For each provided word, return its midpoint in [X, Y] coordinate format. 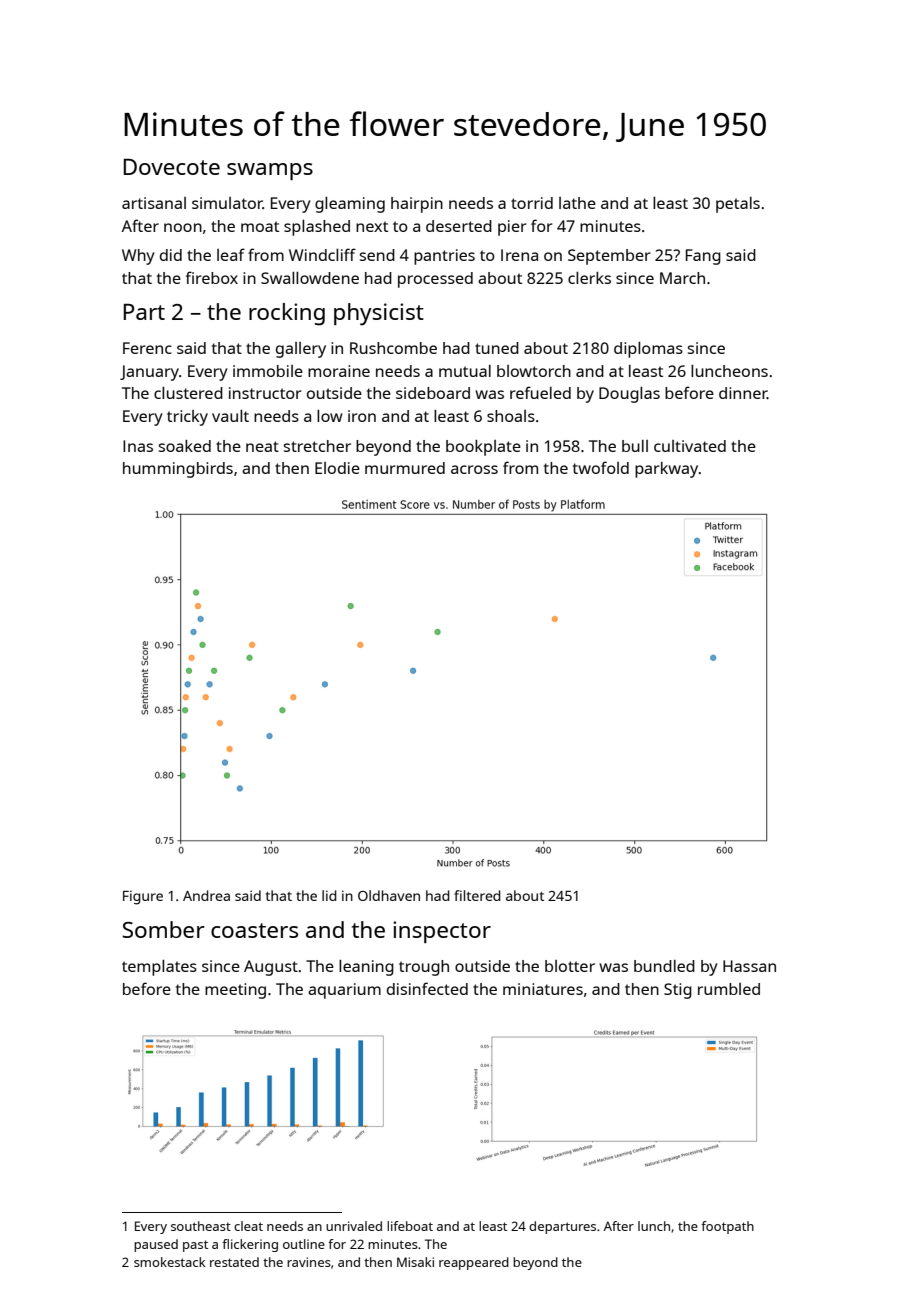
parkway [666, 470]
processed [435, 280]
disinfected [427, 988]
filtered [477, 895]
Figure [143, 897]
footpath [727, 1227]
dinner [743, 393]
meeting [235, 991]
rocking [287, 314]
